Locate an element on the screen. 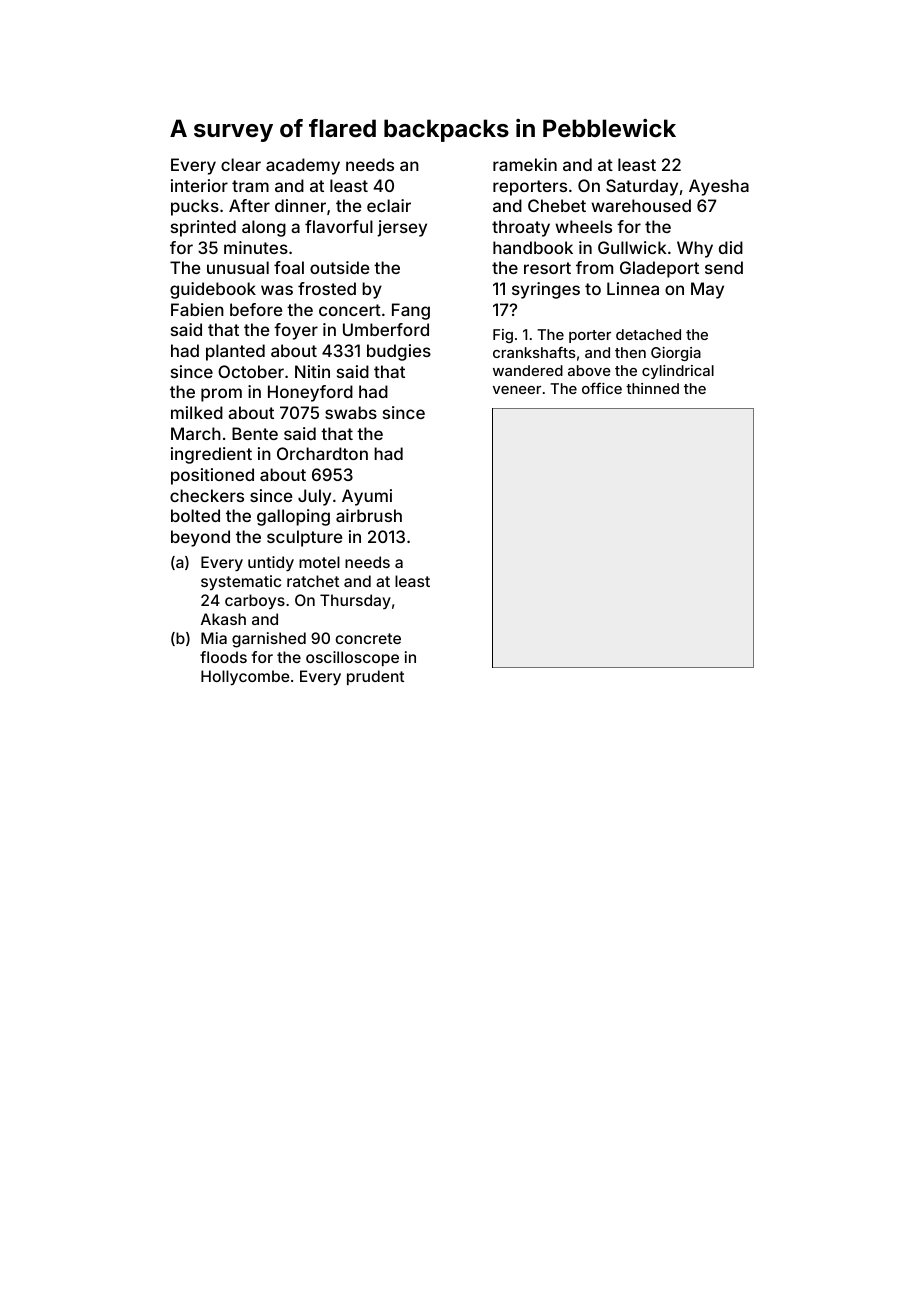 Image resolution: width=924 pixels, height=1311 pixels. clear is located at coordinates (241, 164).
